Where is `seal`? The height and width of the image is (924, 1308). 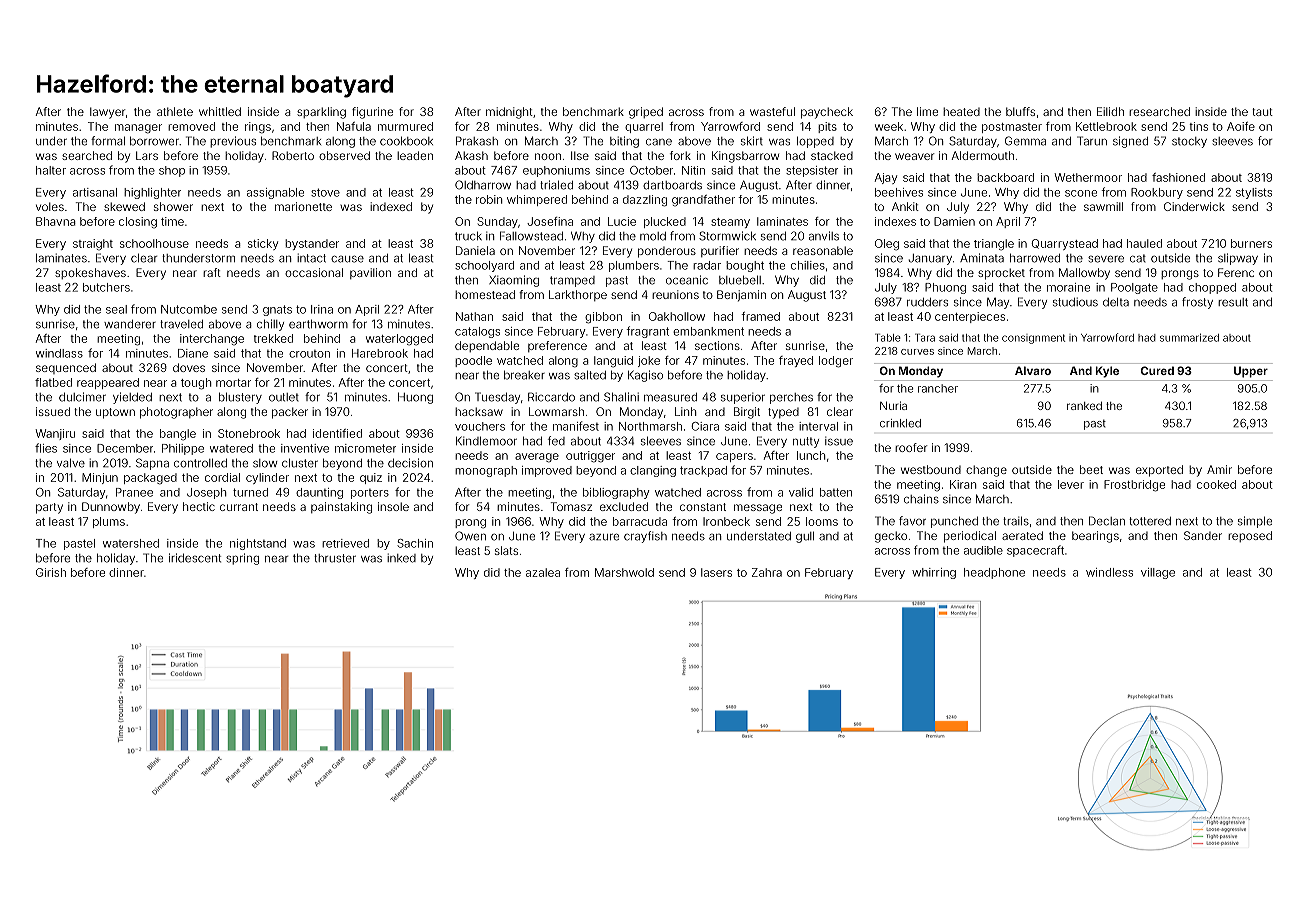 seal is located at coordinates (116, 309).
